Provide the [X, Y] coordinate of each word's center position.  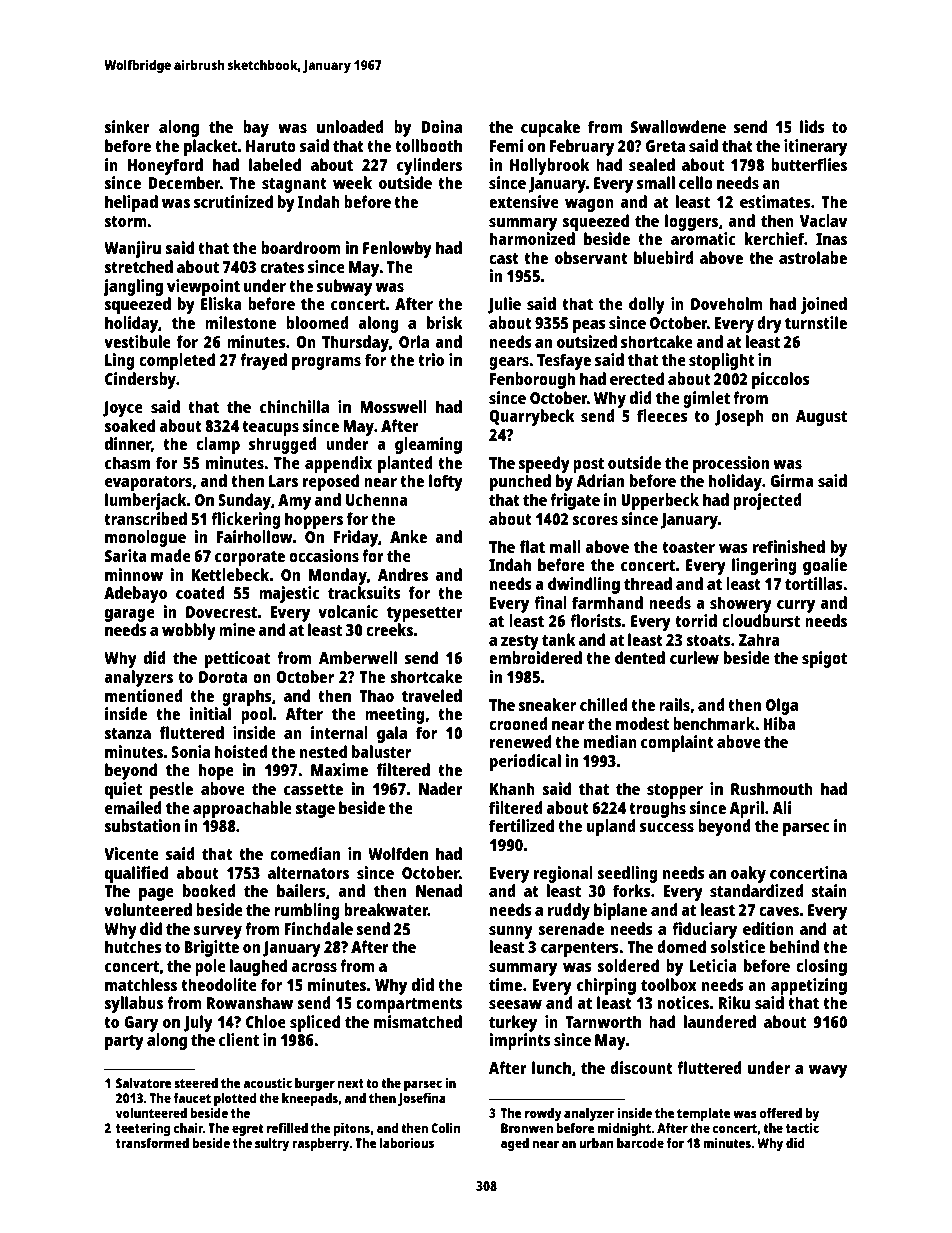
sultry [272, 1144]
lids [812, 126]
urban [596, 1143]
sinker [127, 126]
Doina [441, 126]
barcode [640, 1143]
